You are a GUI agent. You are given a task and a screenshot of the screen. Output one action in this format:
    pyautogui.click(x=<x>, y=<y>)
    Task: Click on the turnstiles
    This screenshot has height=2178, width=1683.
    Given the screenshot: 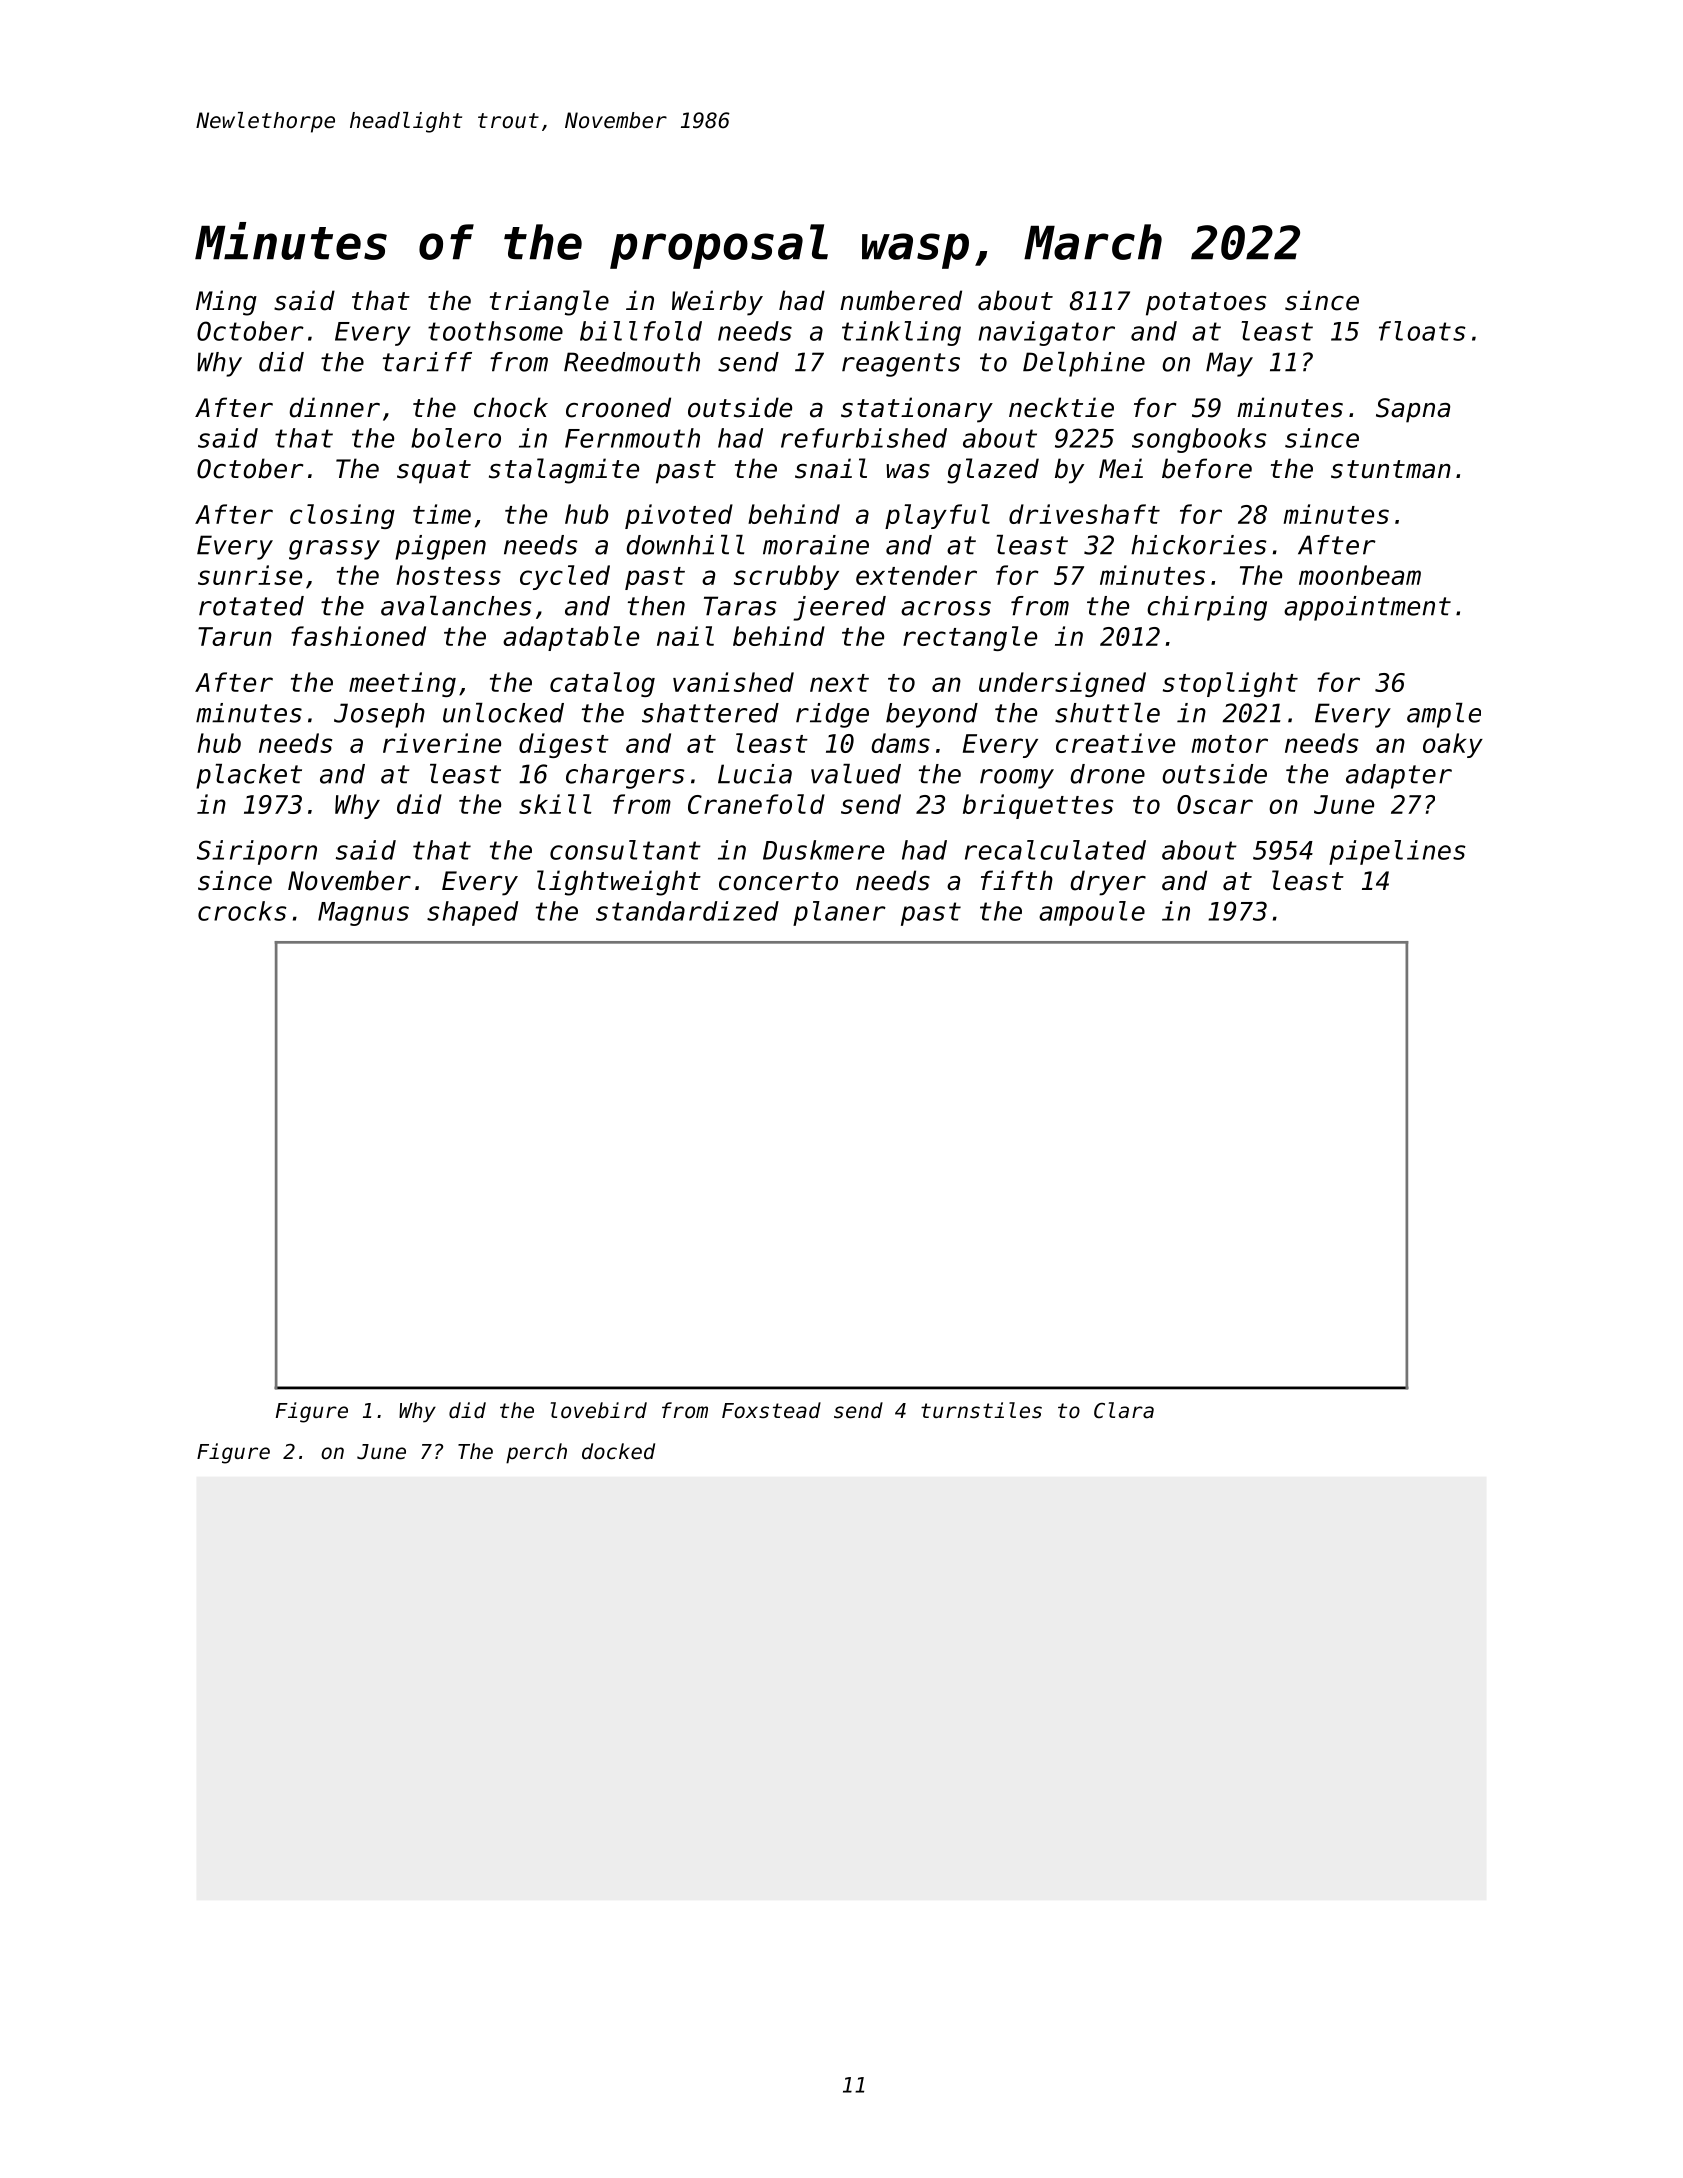 What is the action you would take?
    pyautogui.click(x=981, y=1410)
